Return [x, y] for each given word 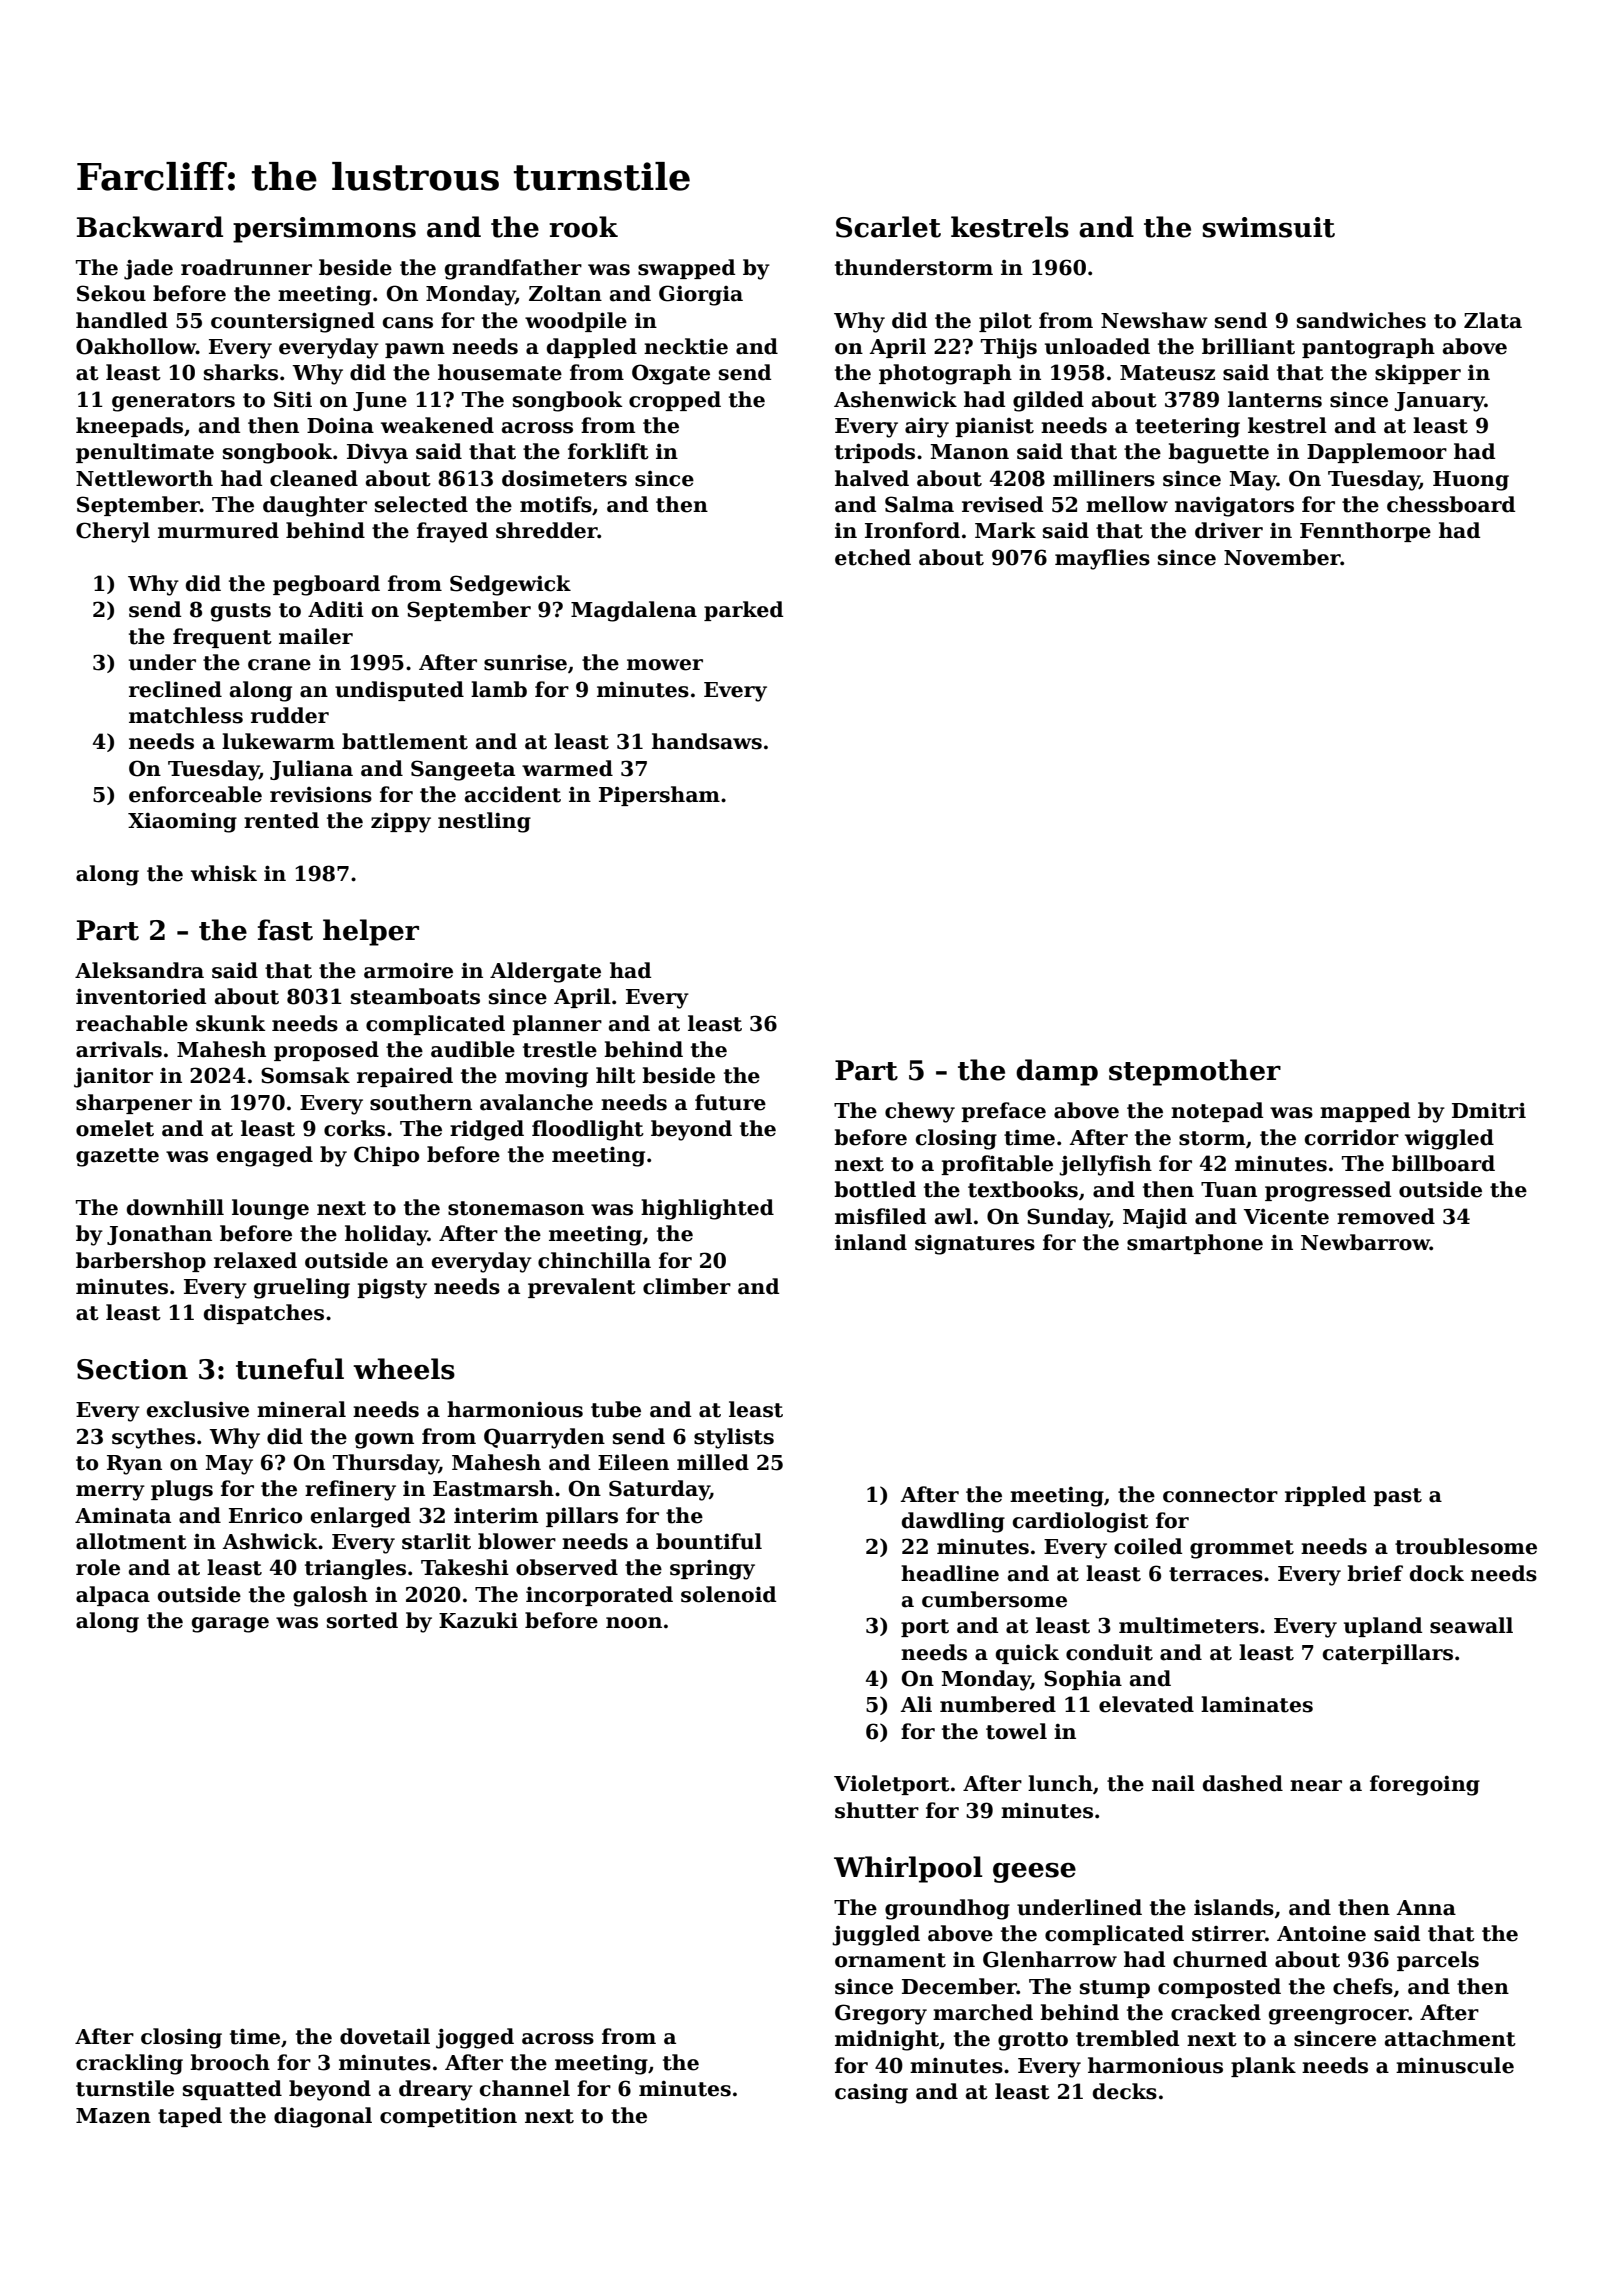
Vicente [1286, 1217]
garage [230, 1625]
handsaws [707, 741]
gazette [117, 1157]
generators [173, 402]
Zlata [1493, 320]
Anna [1426, 1908]
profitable [997, 1165]
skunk [231, 1023]
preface [1003, 1112]
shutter [877, 1810]
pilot [1005, 322]
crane [279, 665]
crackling [129, 2064]
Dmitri [1489, 1111]
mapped [1365, 1112]
